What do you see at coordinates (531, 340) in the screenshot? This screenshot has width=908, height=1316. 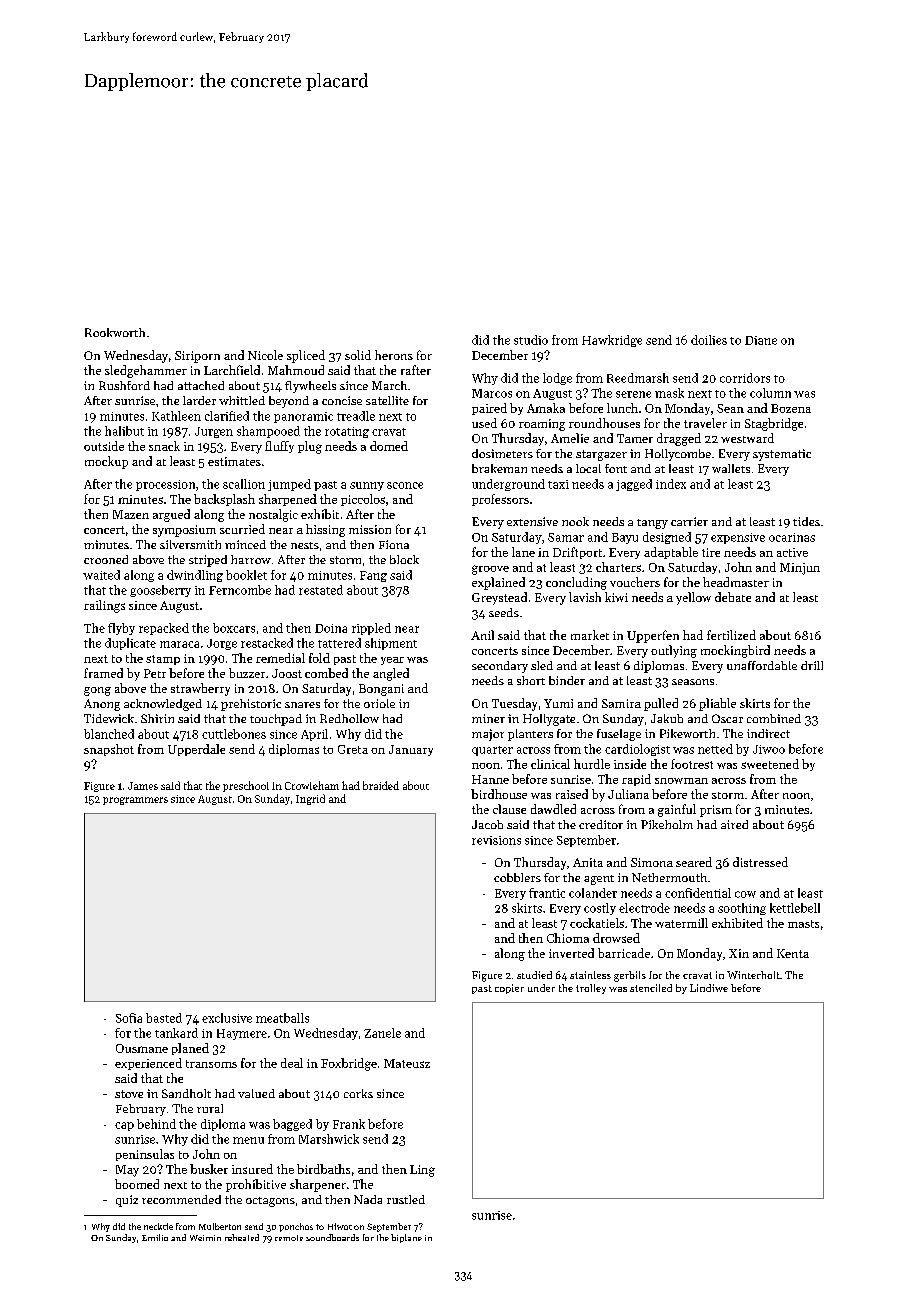 I see `studio` at bounding box center [531, 340].
